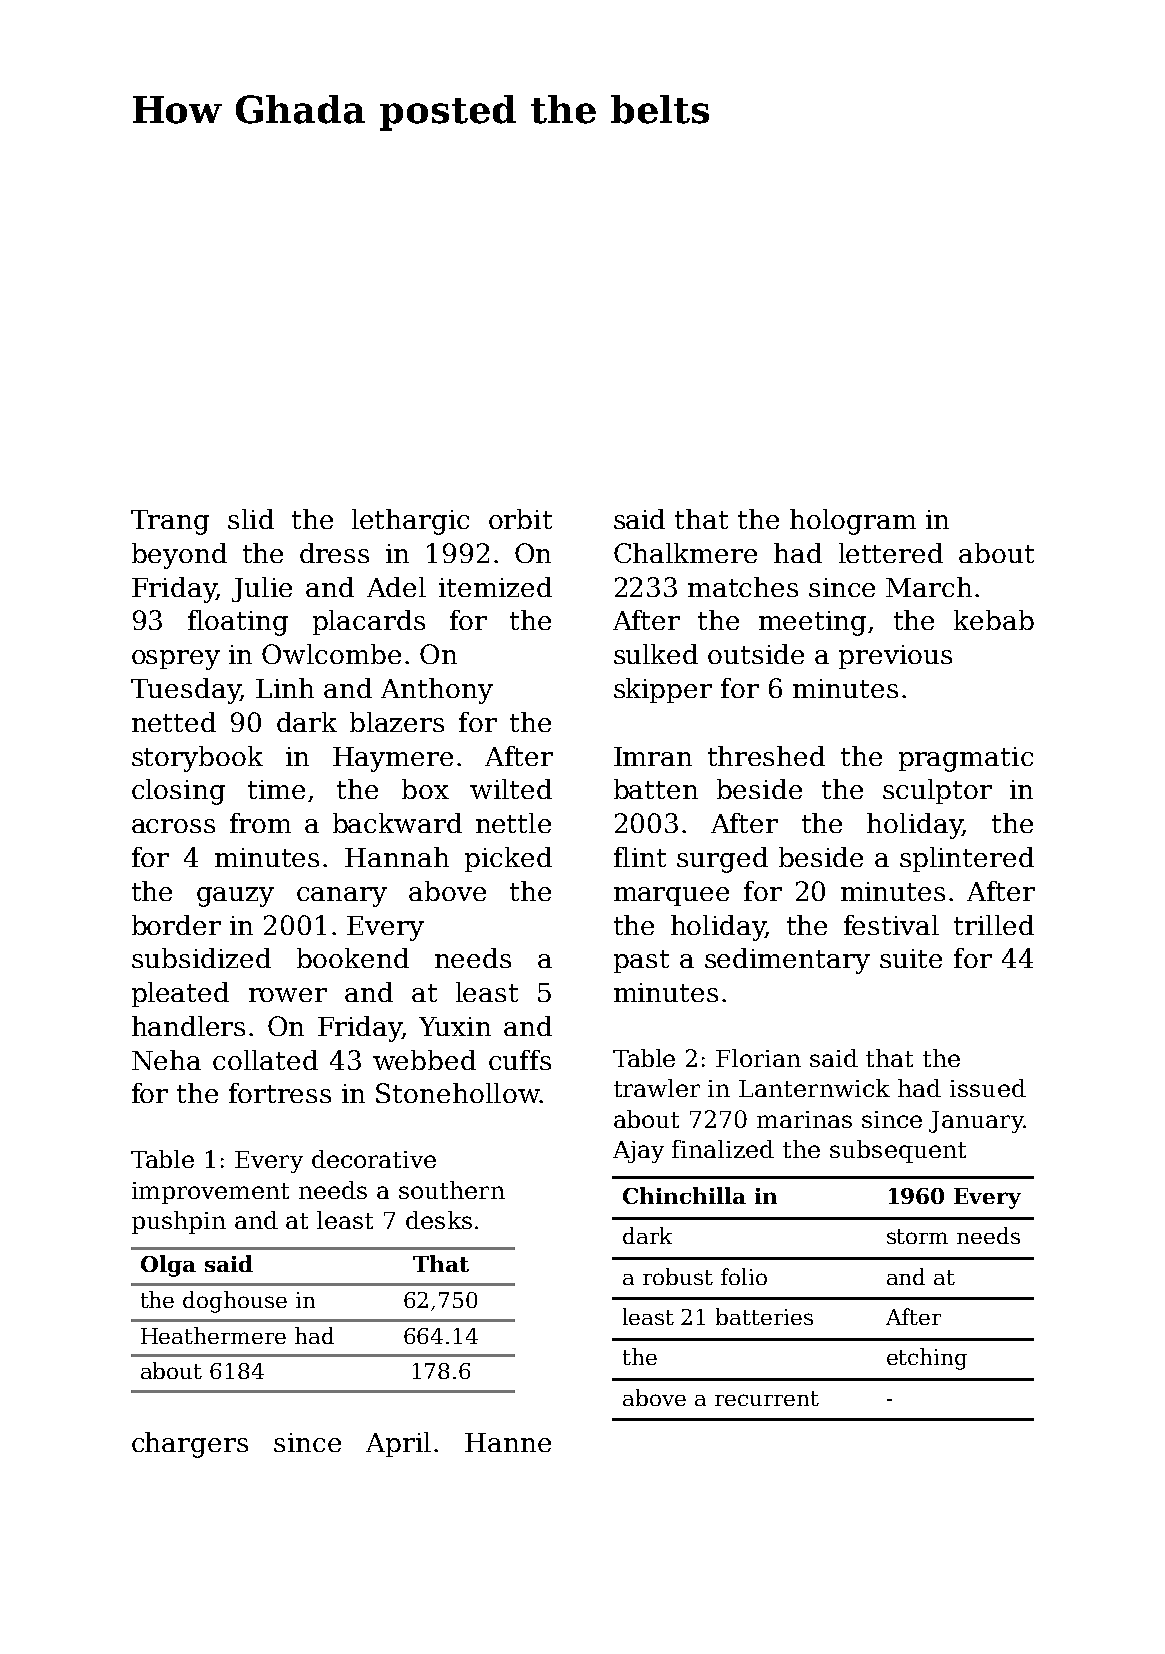 The height and width of the image is (1654, 1165). I want to click on recurrent, so click(767, 1398).
